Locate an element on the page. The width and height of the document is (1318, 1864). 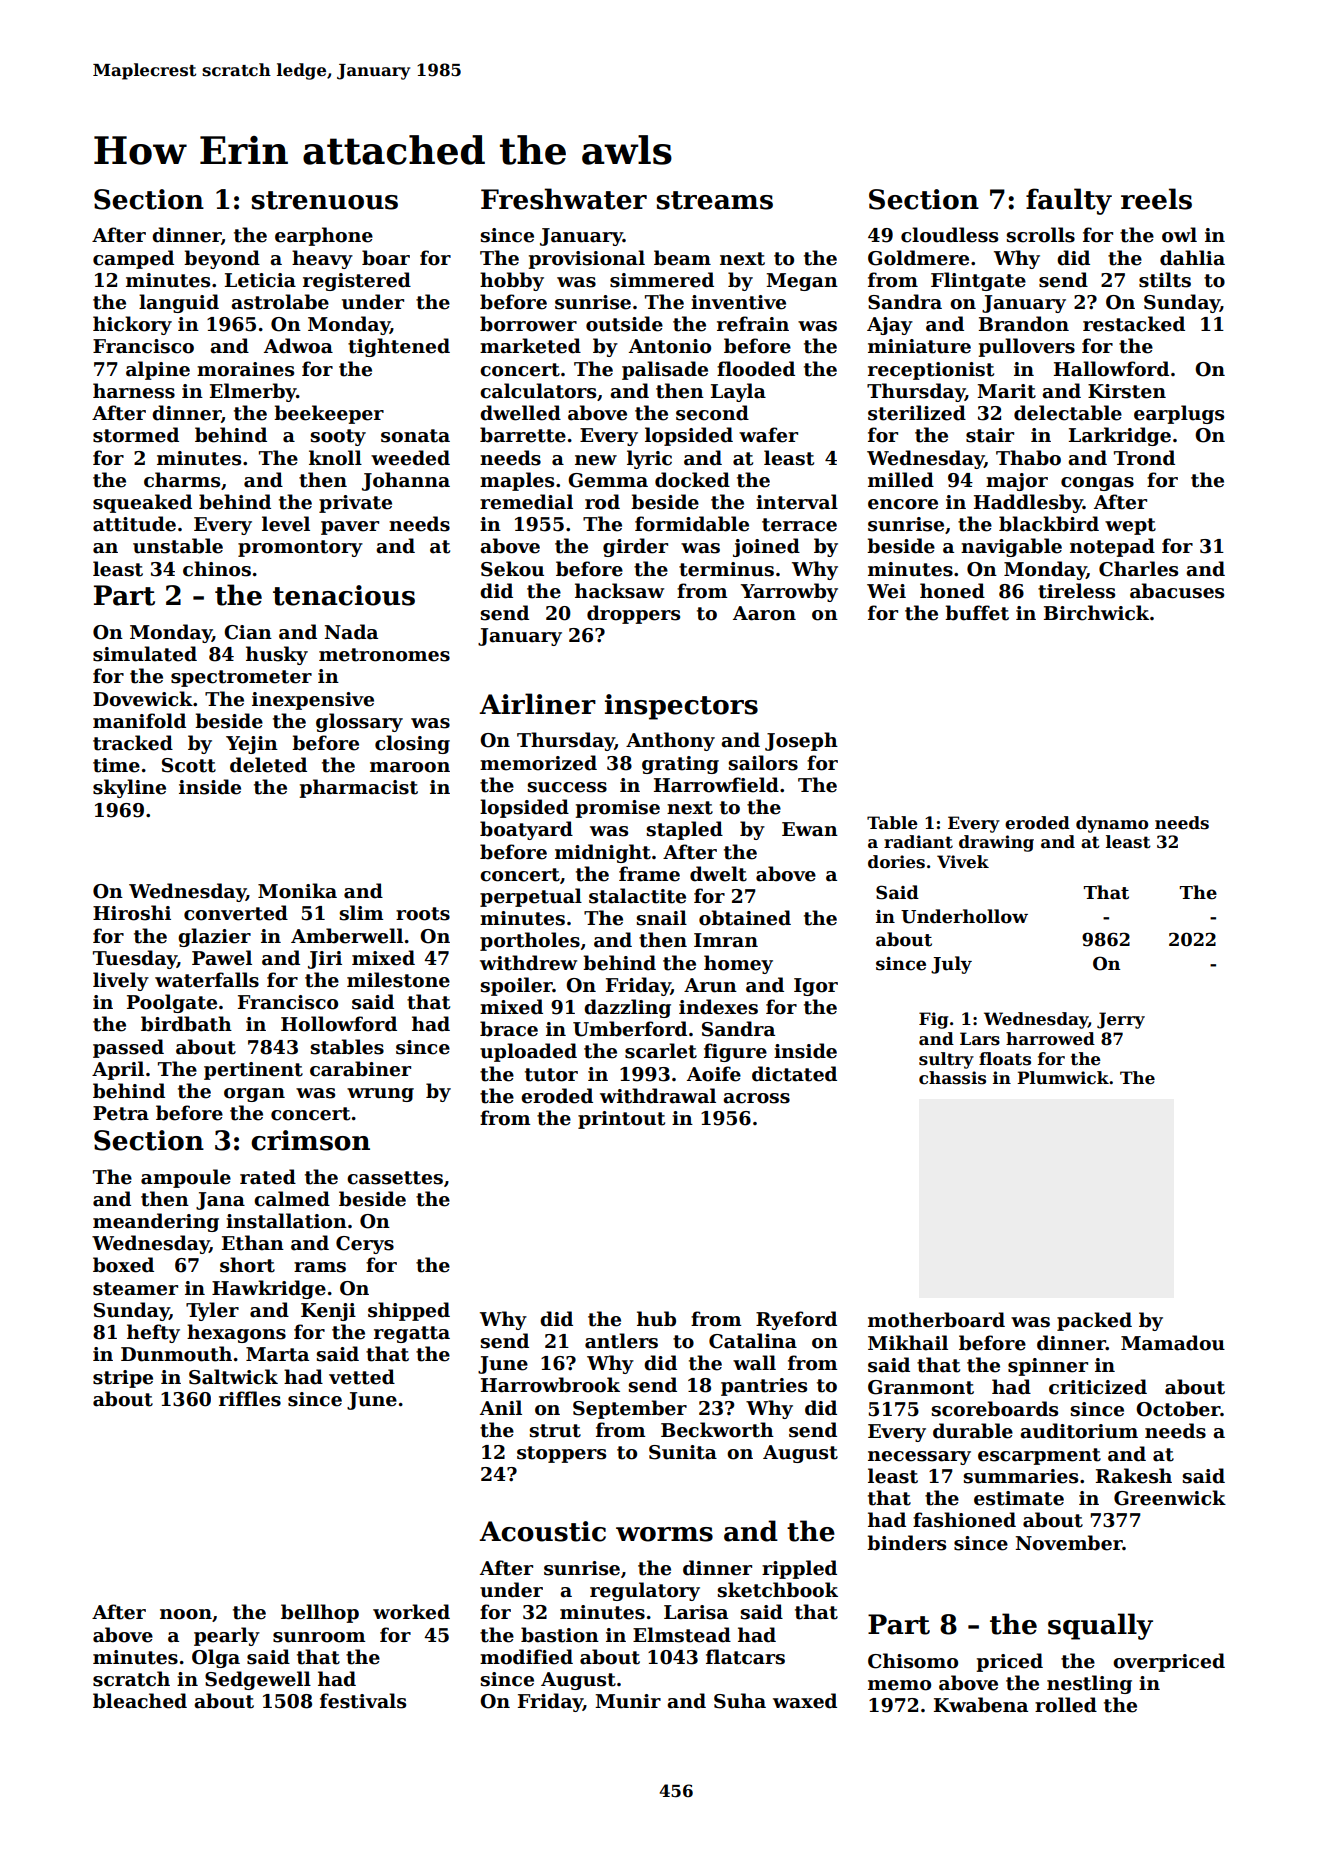
terrace is located at coordinates (799, 525).
